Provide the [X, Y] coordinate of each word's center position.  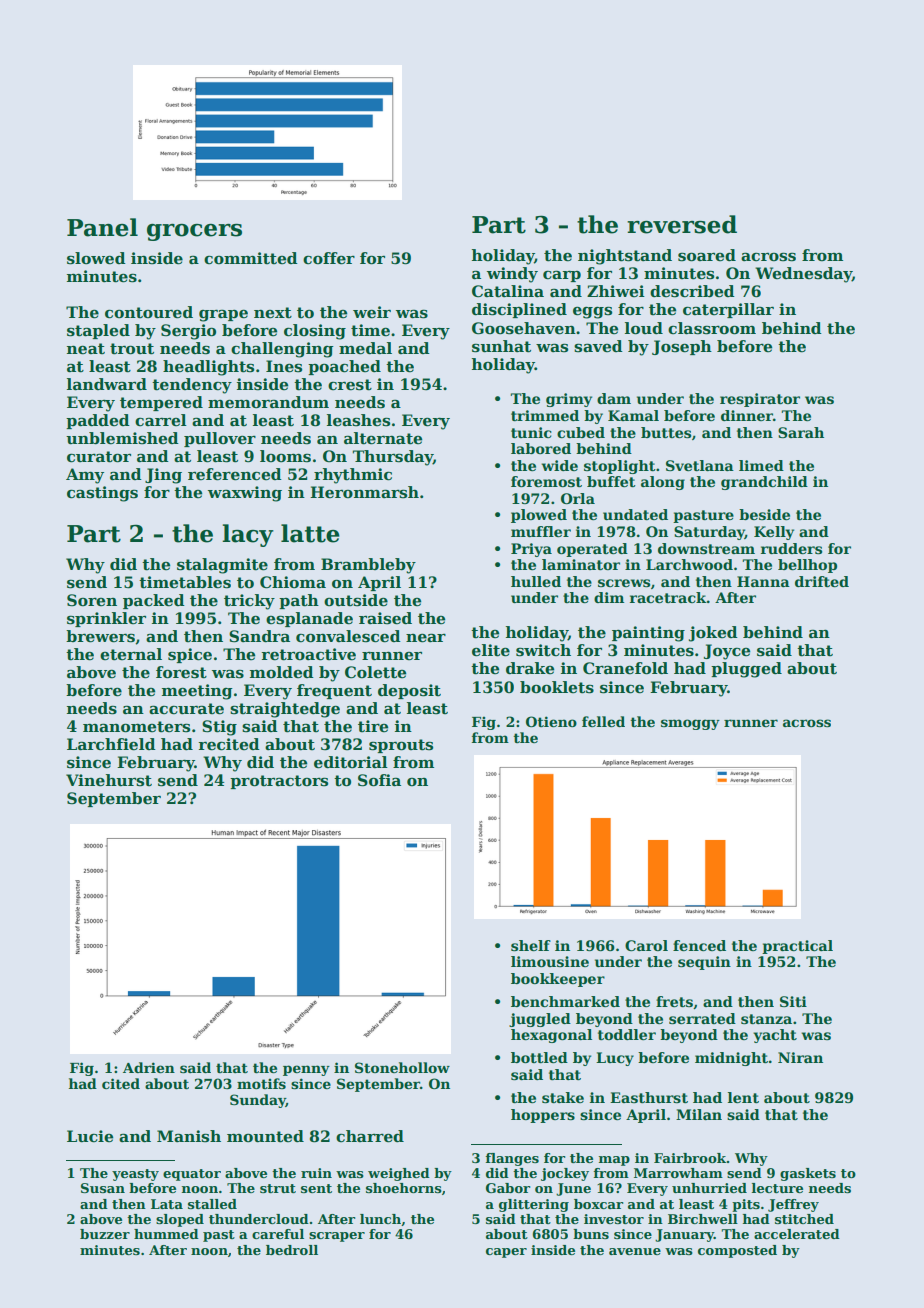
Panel [102, 227]
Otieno [551, 721]
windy [512, 275]
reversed [682, 224]
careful [278, 1234]
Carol [646, 945]
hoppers [543, 1116]
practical [797, 947]
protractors [279, 782]
